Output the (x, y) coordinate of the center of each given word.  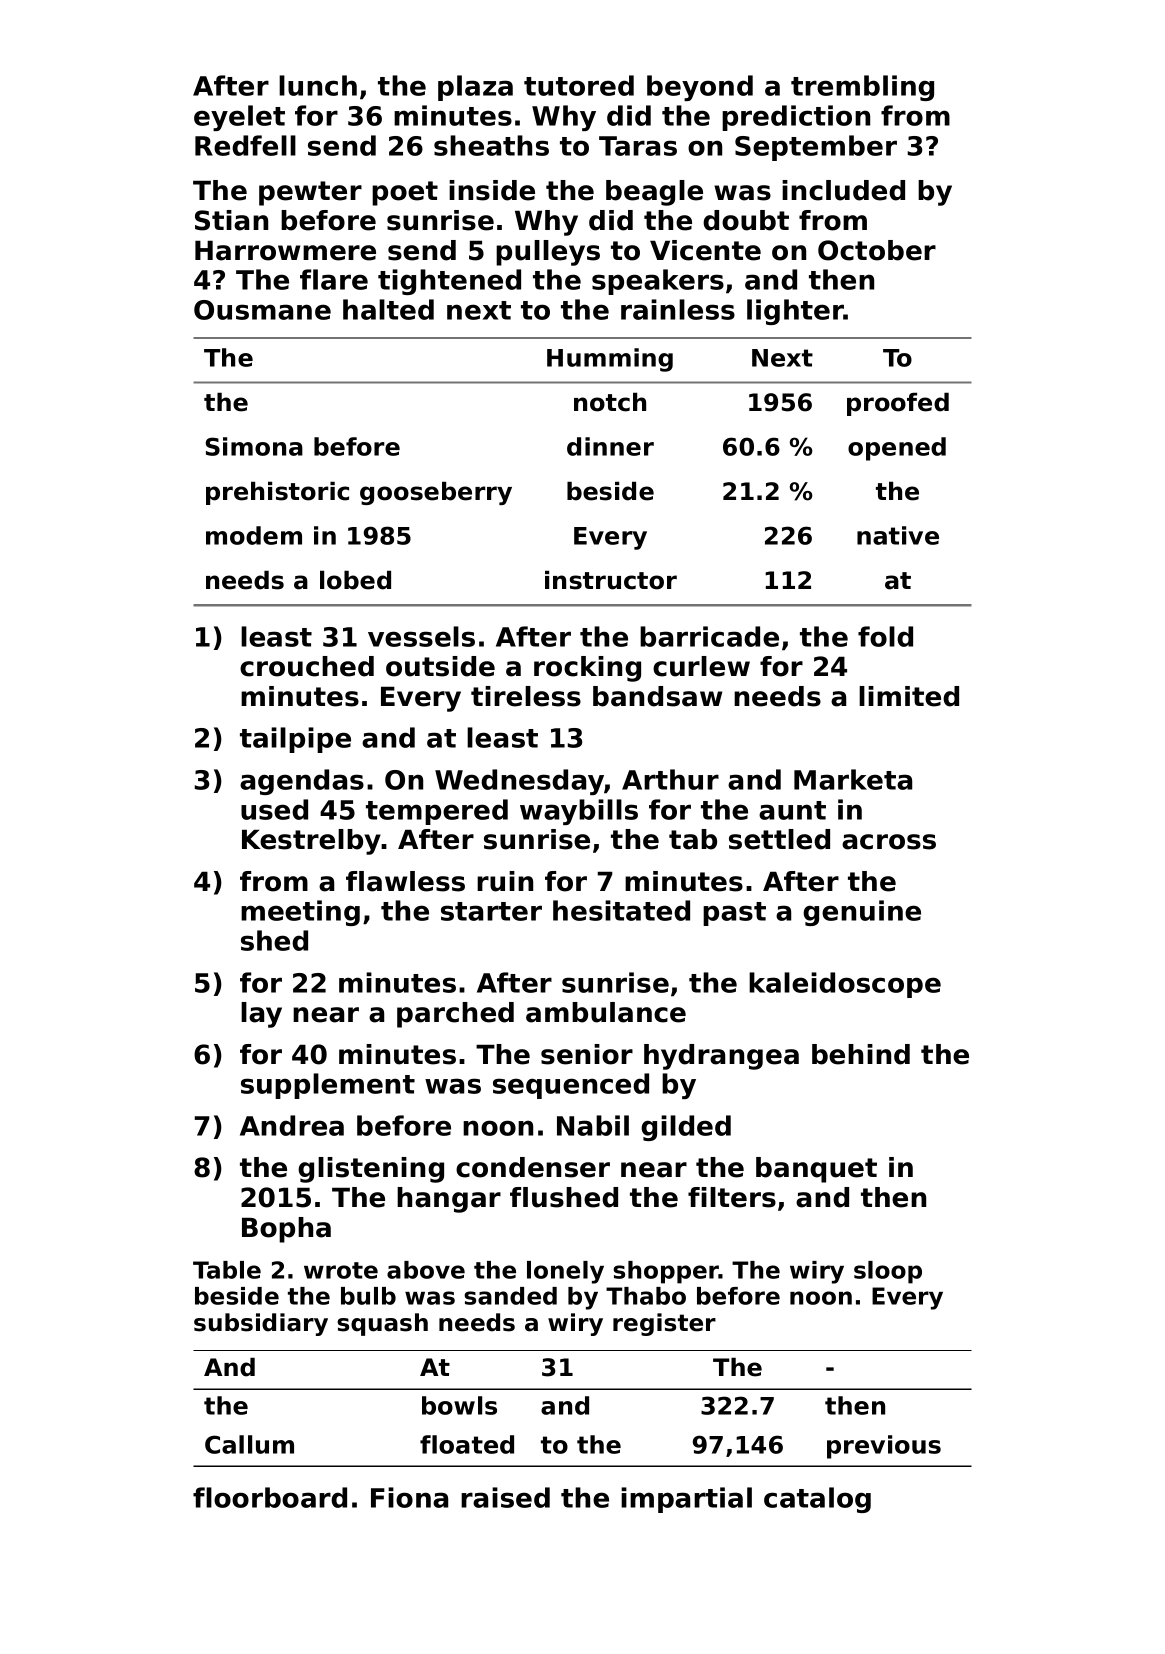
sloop (888, 1272)
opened (897, 449)
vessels (421, 636)
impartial (686, 1500)
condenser (533, 1167)
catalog (817, 1500)
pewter (310, 193)
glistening (371, 1170)
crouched (307, 666)
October (877, 250)
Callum (249, 1444)
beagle (654, 193)
